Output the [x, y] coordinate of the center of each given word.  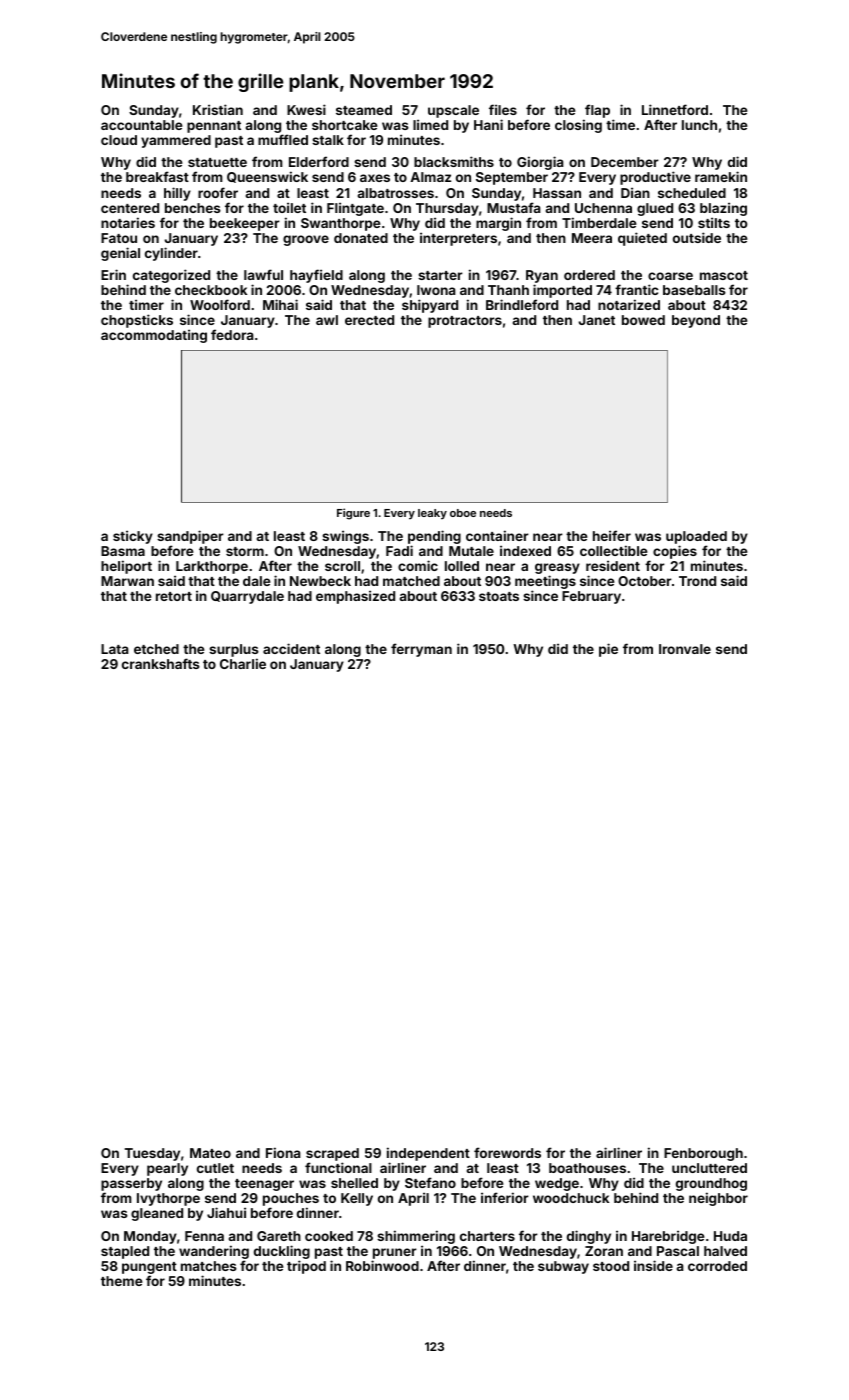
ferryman [421, 650]
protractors [465, 322]
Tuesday [152, 1154]
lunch [699, 125]
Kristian [218, 109]
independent [428, 1154]
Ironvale [685, 649]
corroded [717, 1266]
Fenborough [703, 1154]
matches [209, 1266]
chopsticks [137, 321]
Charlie [243, 663]
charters [487, 1236]
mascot [724, 275]
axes [375, 178]
